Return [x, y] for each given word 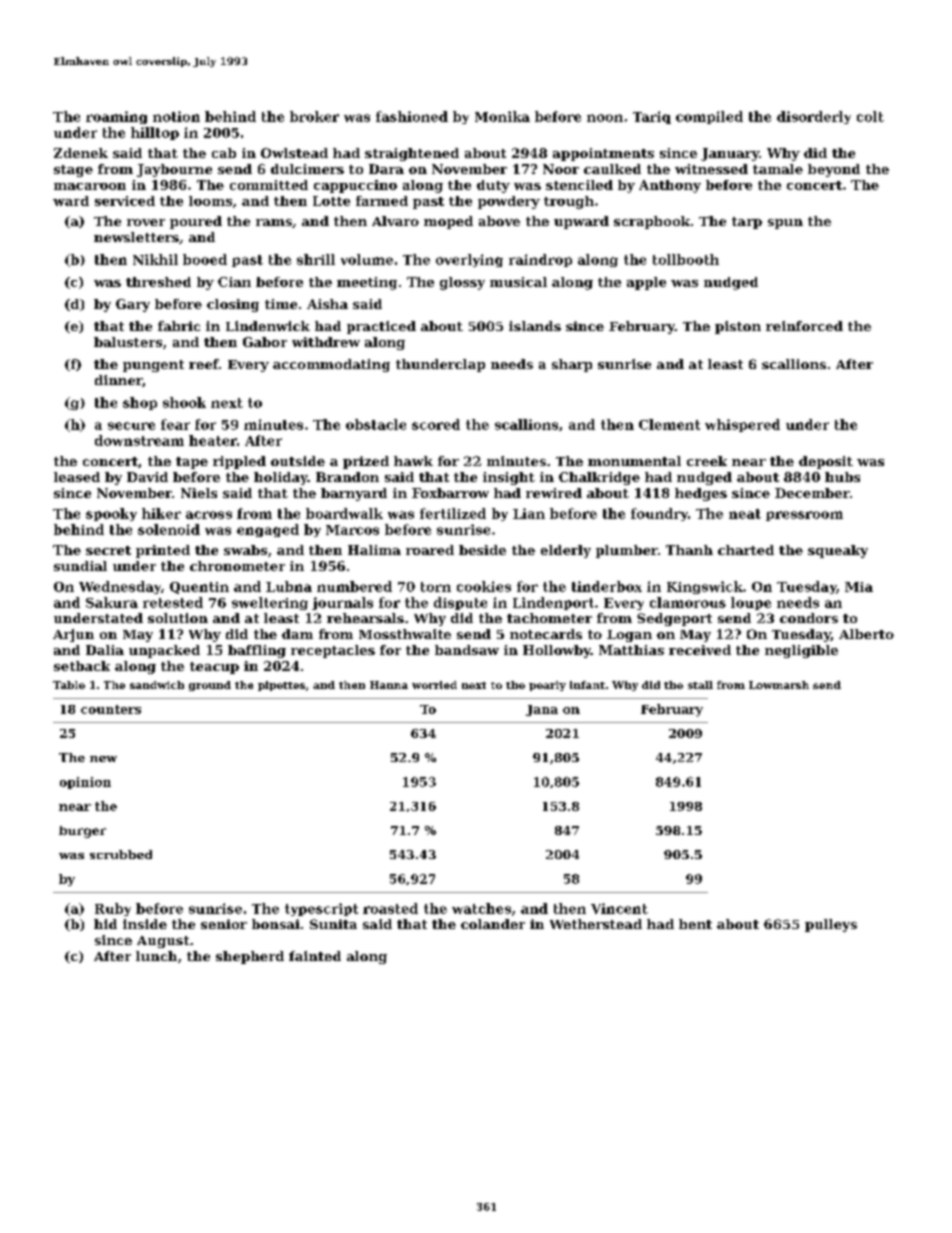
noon [605, 118]
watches [481, 908]
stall [700, 685]
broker [314, 116]
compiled [709, 117]
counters [111, 709]
